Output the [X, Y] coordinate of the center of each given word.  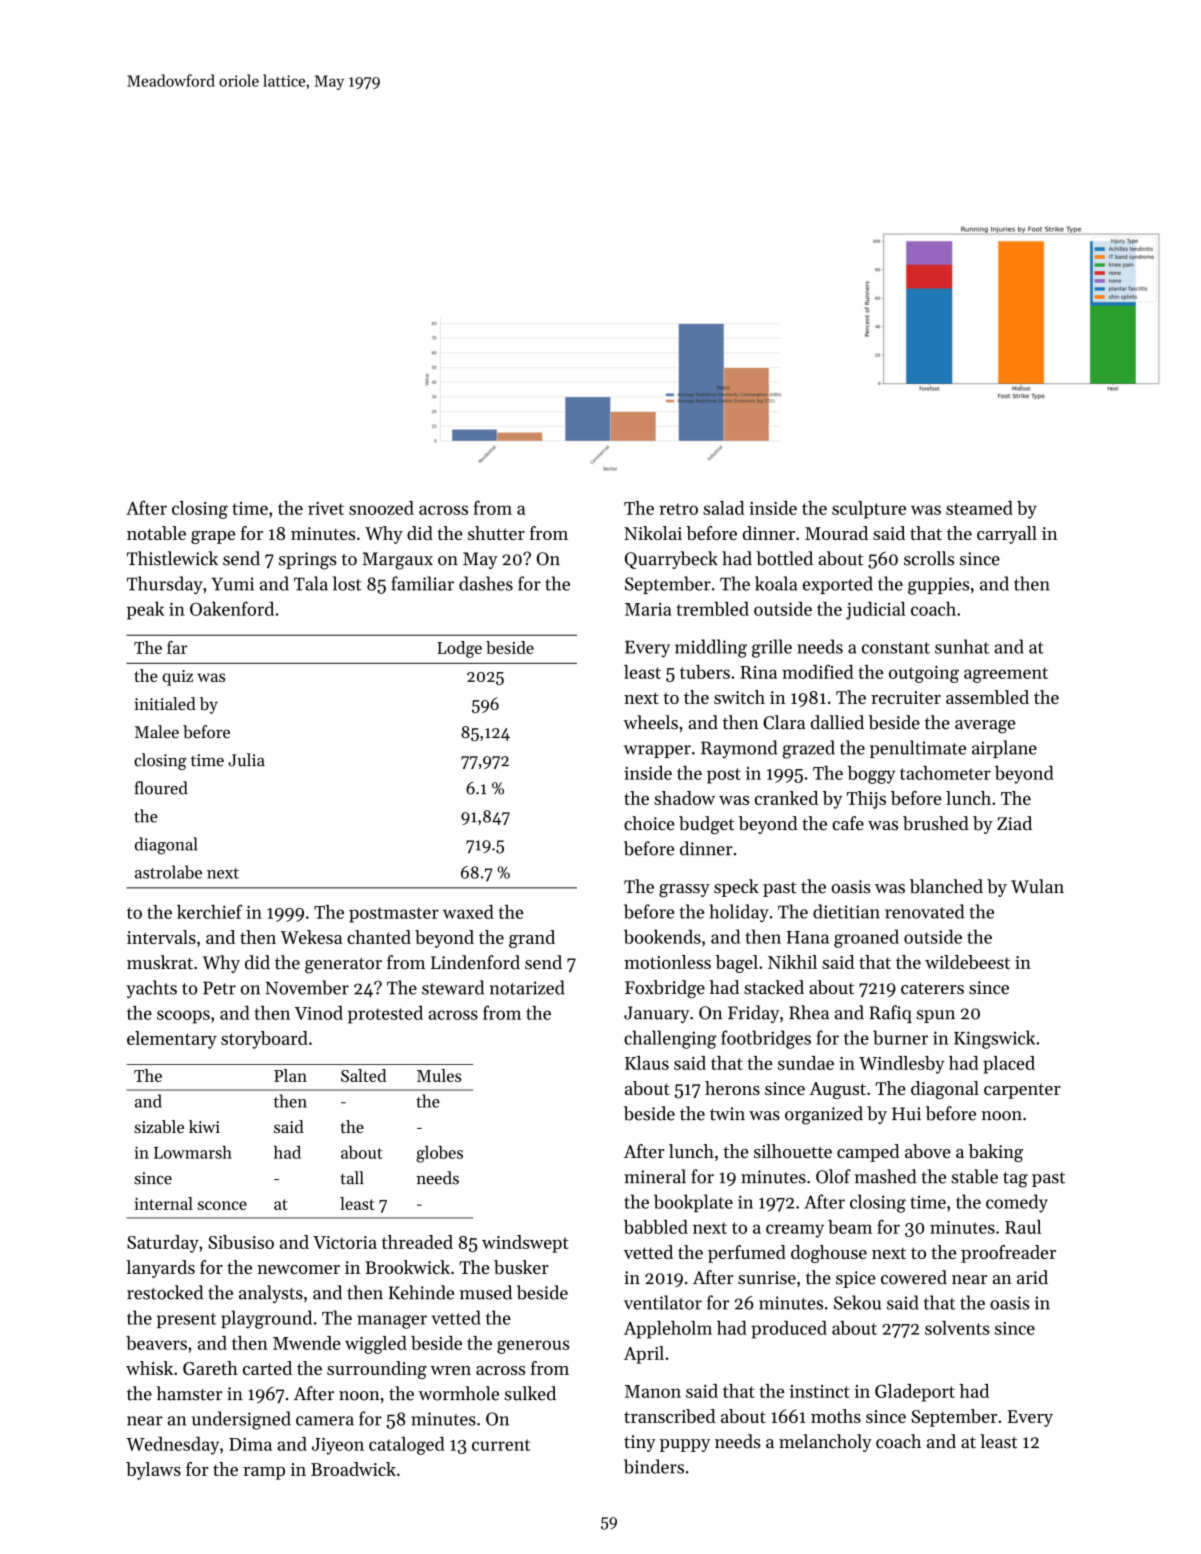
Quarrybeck [671, 560]
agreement [1006, 675]
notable [156, 533]
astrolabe [168, 872]
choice [649, 823]
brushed [936, 823]
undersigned [241, 1420]
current [501, 1445]
